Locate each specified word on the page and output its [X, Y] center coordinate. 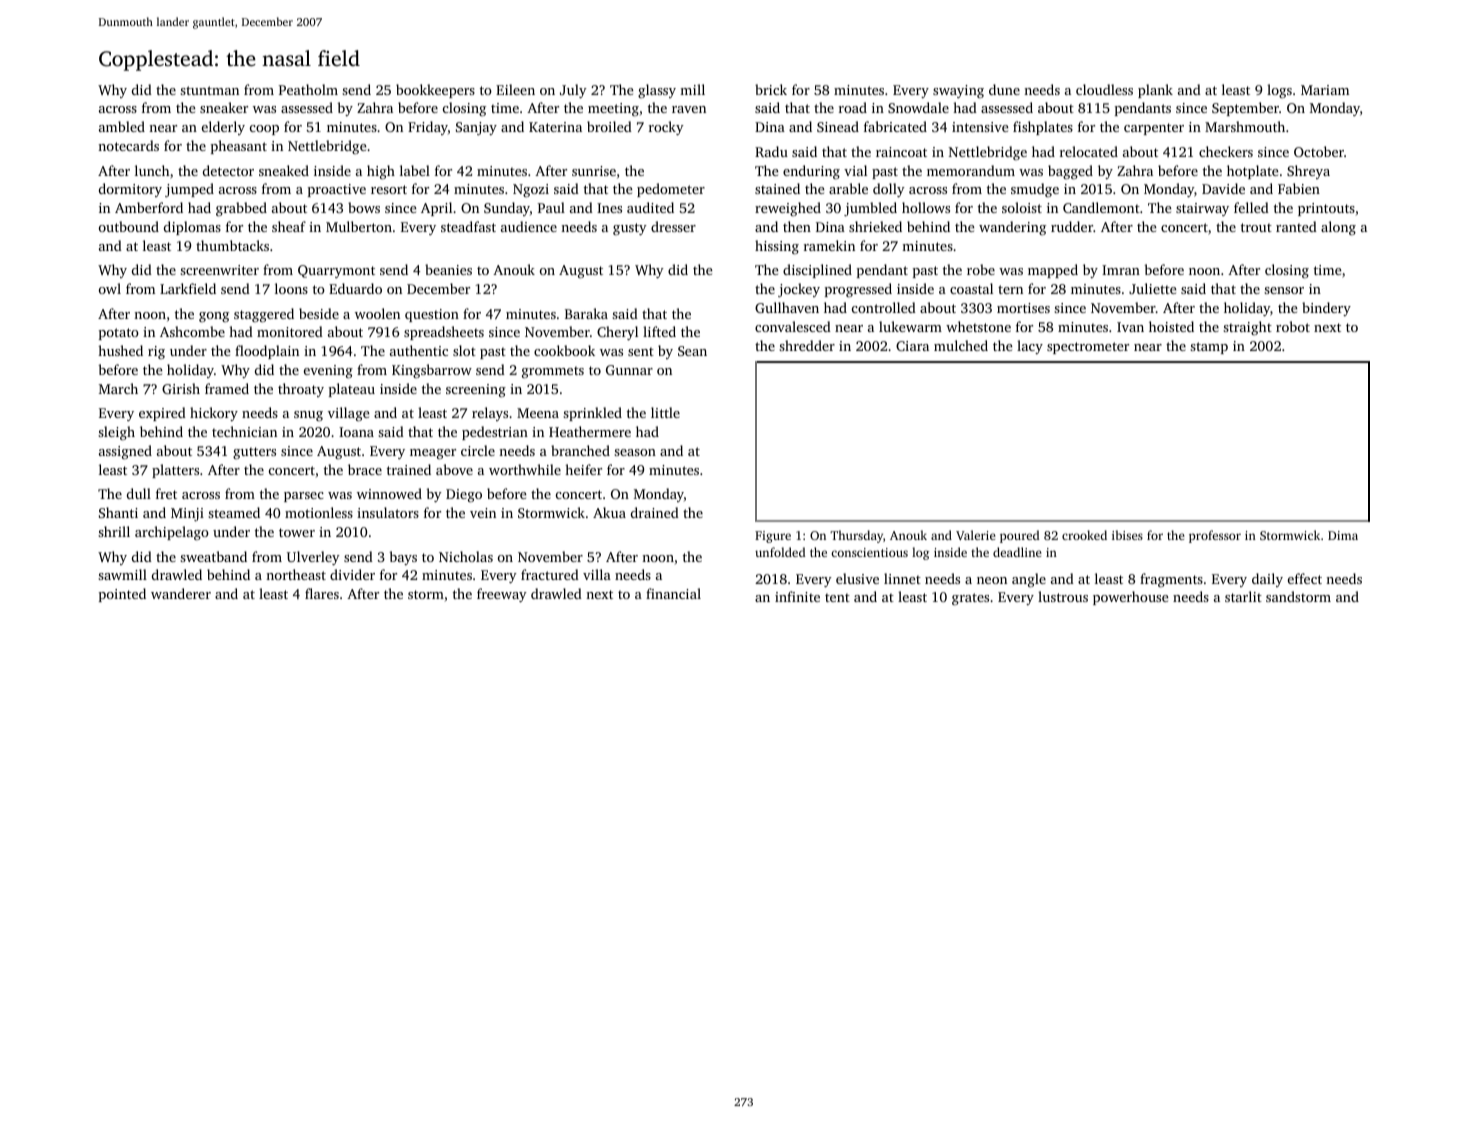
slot [464, 350]
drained [655, 512]
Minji [187, 514]
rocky [666, 128]
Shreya [1308, 172]
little [665, 412]
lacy [1030, 347]
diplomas [192, 228]
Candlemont [1101, 207]
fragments [1171, 580]
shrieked [875, 226]
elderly [223, 128]
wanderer [181, 593]
